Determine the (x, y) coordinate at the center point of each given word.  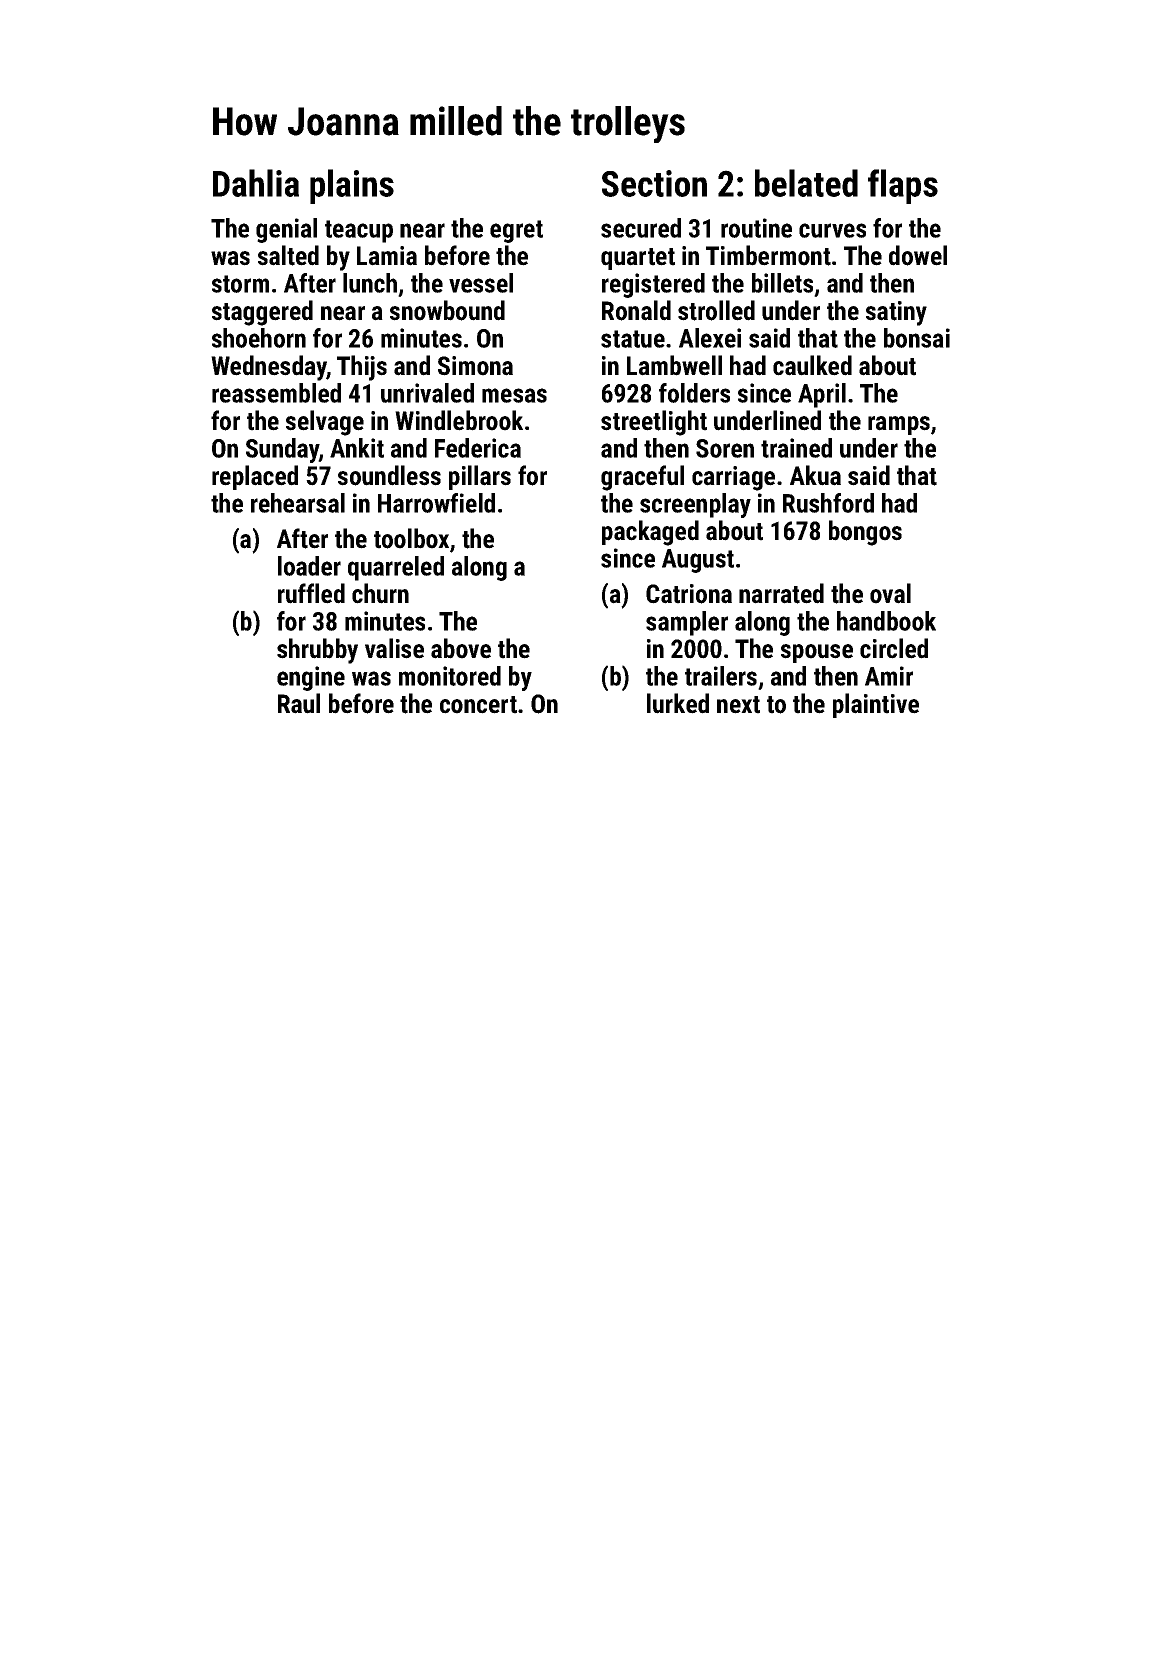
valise (394, 648)
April (822, 395)
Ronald (636, 310)
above (461, 648)
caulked (812, 365)
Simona (475, 366)
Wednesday (269, 368)
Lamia (387, 256)
